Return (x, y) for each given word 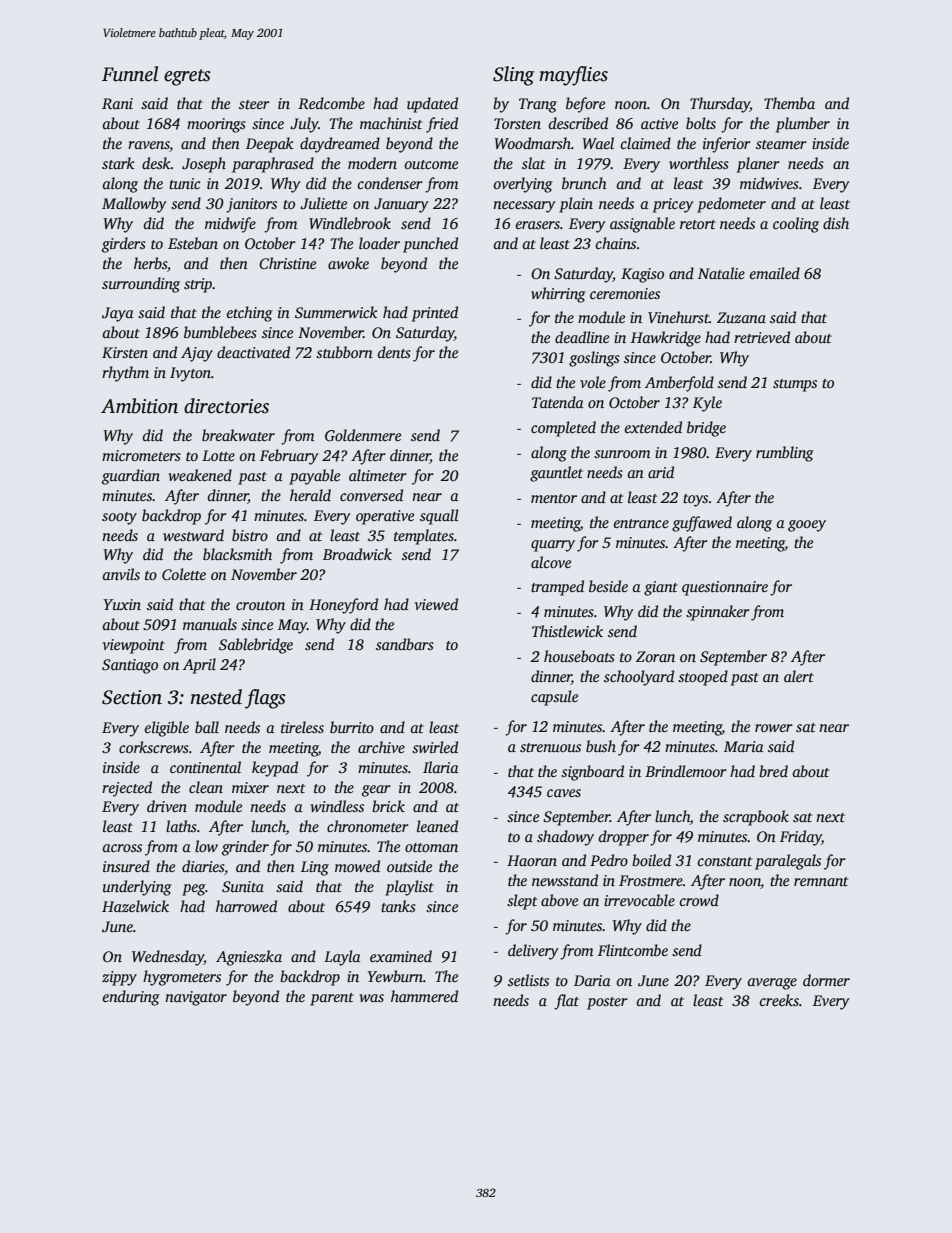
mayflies (573, 76)
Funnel (130, 74)
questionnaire (725, 588)
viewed (436, 604)
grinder (245, 848)
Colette (184, 574)
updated (432, 105)
